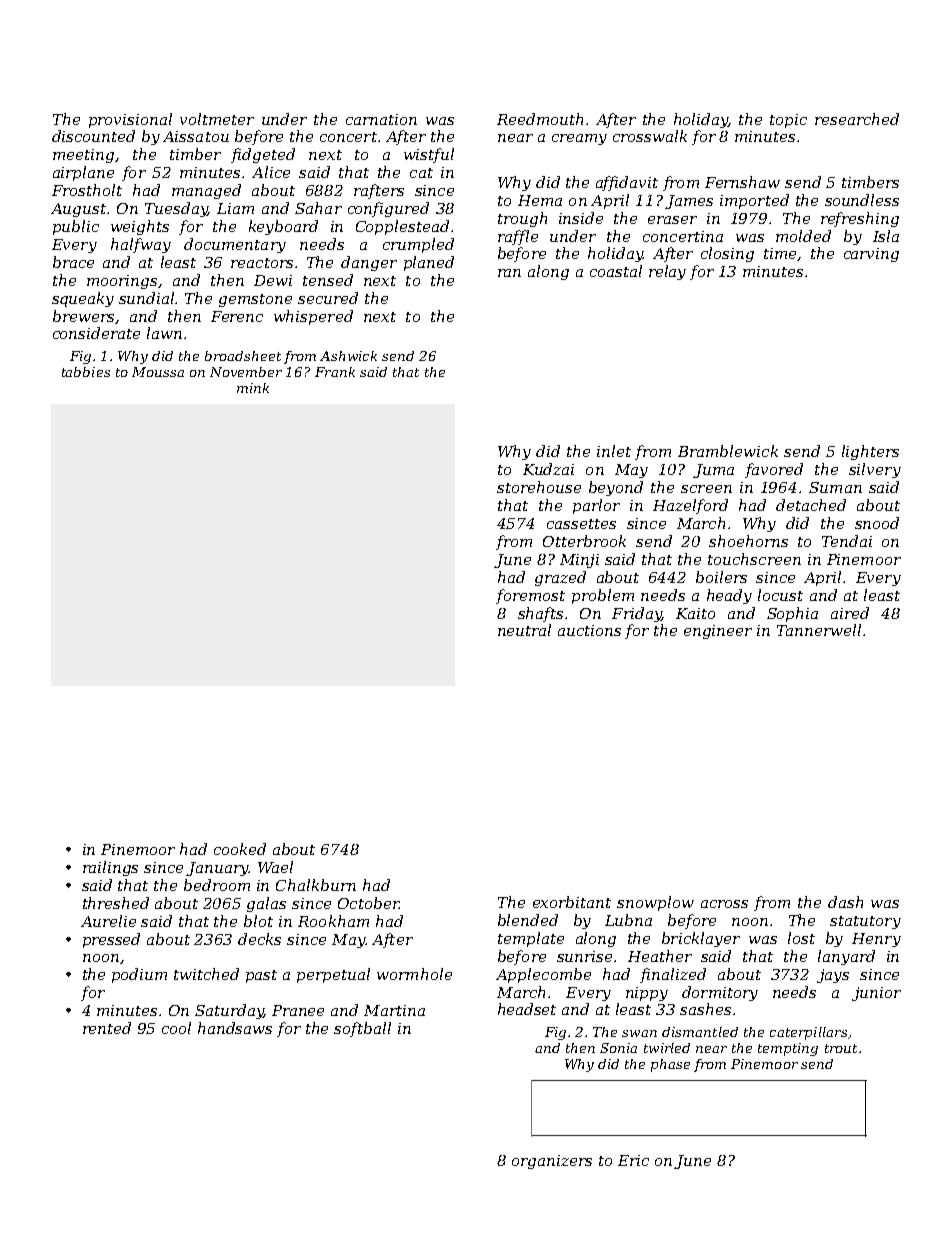  I want to click on coastal, so click(616, 271).
